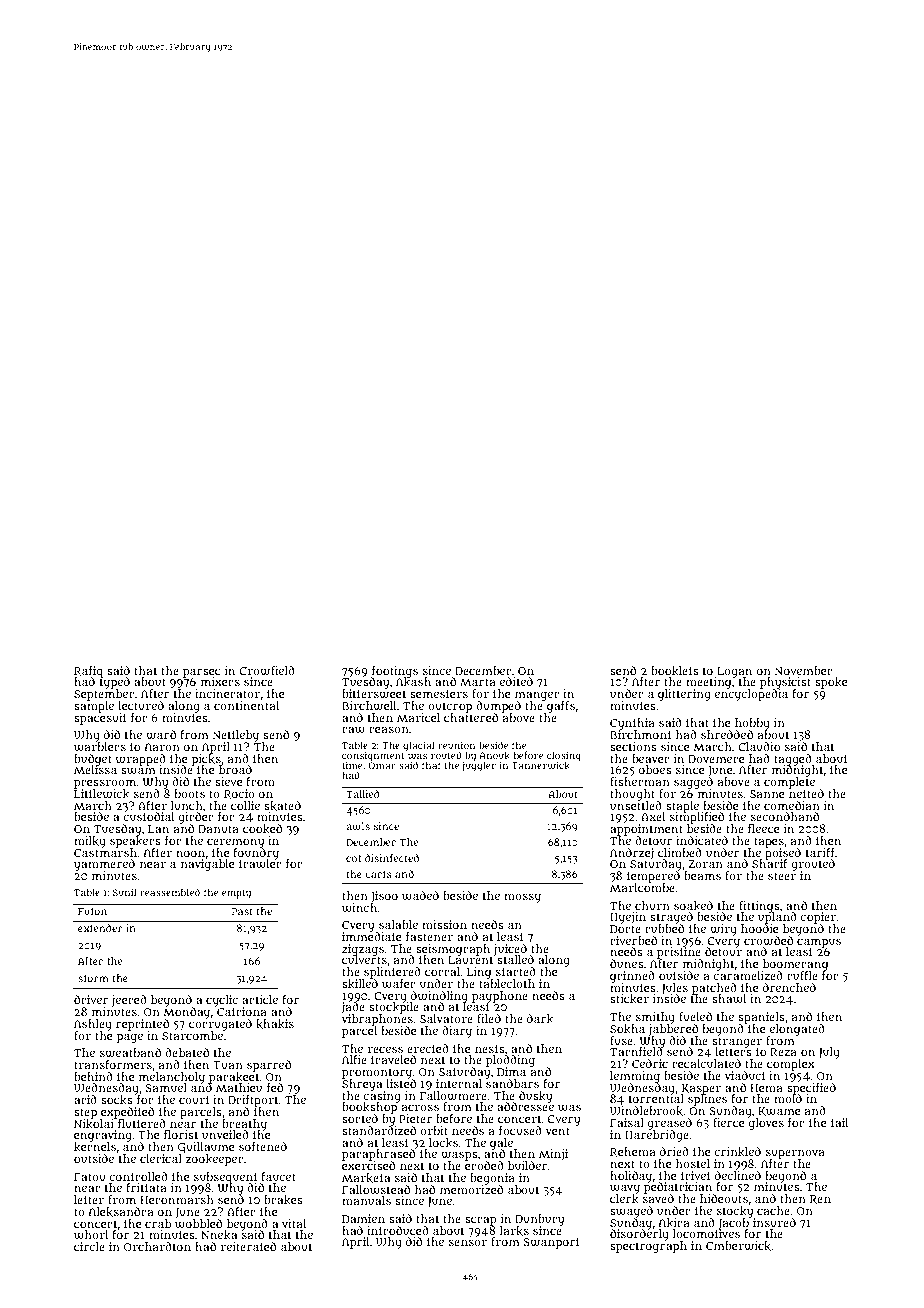 This page has width=924, height=1308. I want to click on Orchardton, so click(157, 1246).
